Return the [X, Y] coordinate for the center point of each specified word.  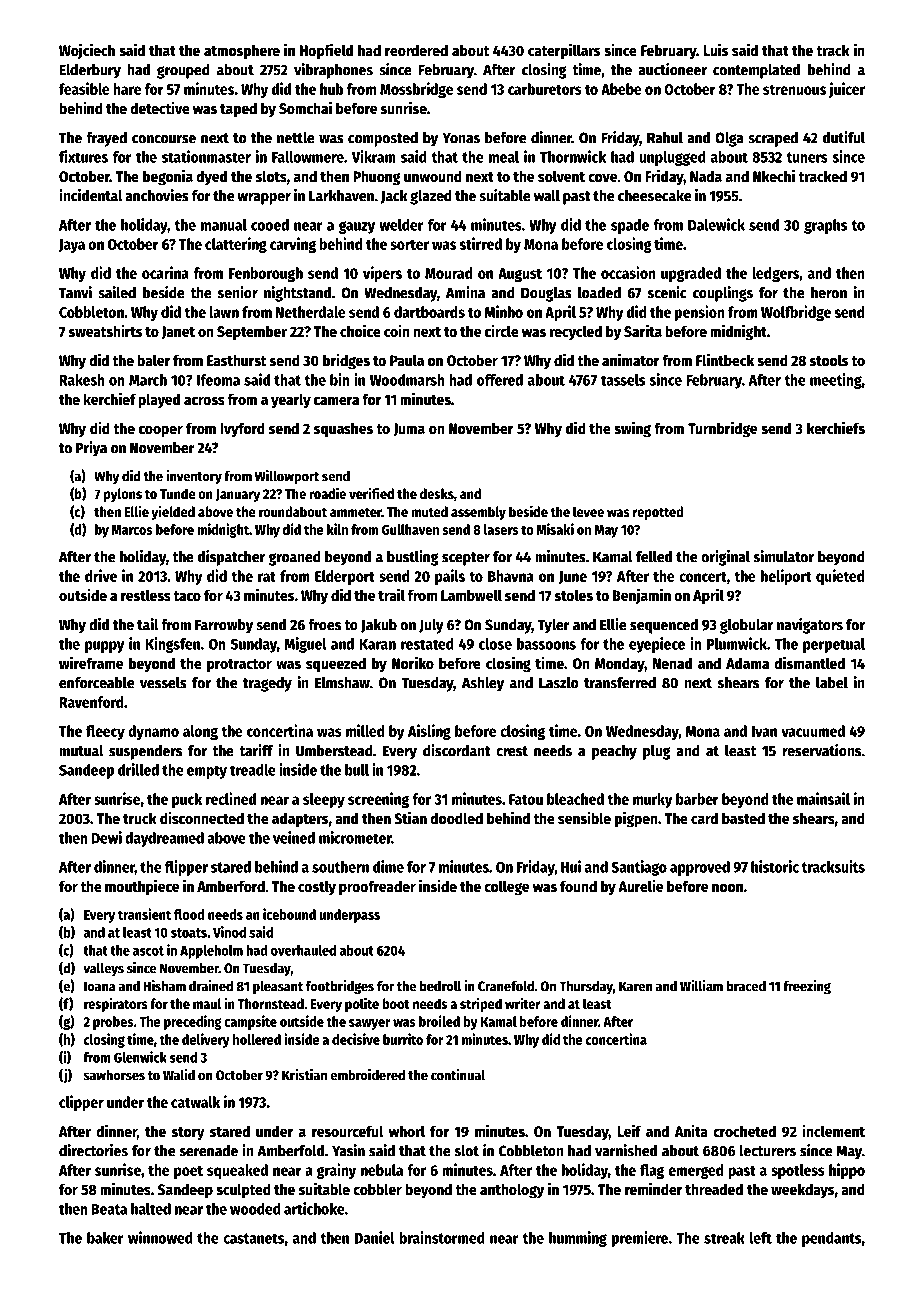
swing [632, 429]
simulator [784, 556]
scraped [773, 139]
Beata [109, 1209]
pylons [123, 495]
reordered [416, 50]
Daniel [375, 1237]
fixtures [83, 156]
